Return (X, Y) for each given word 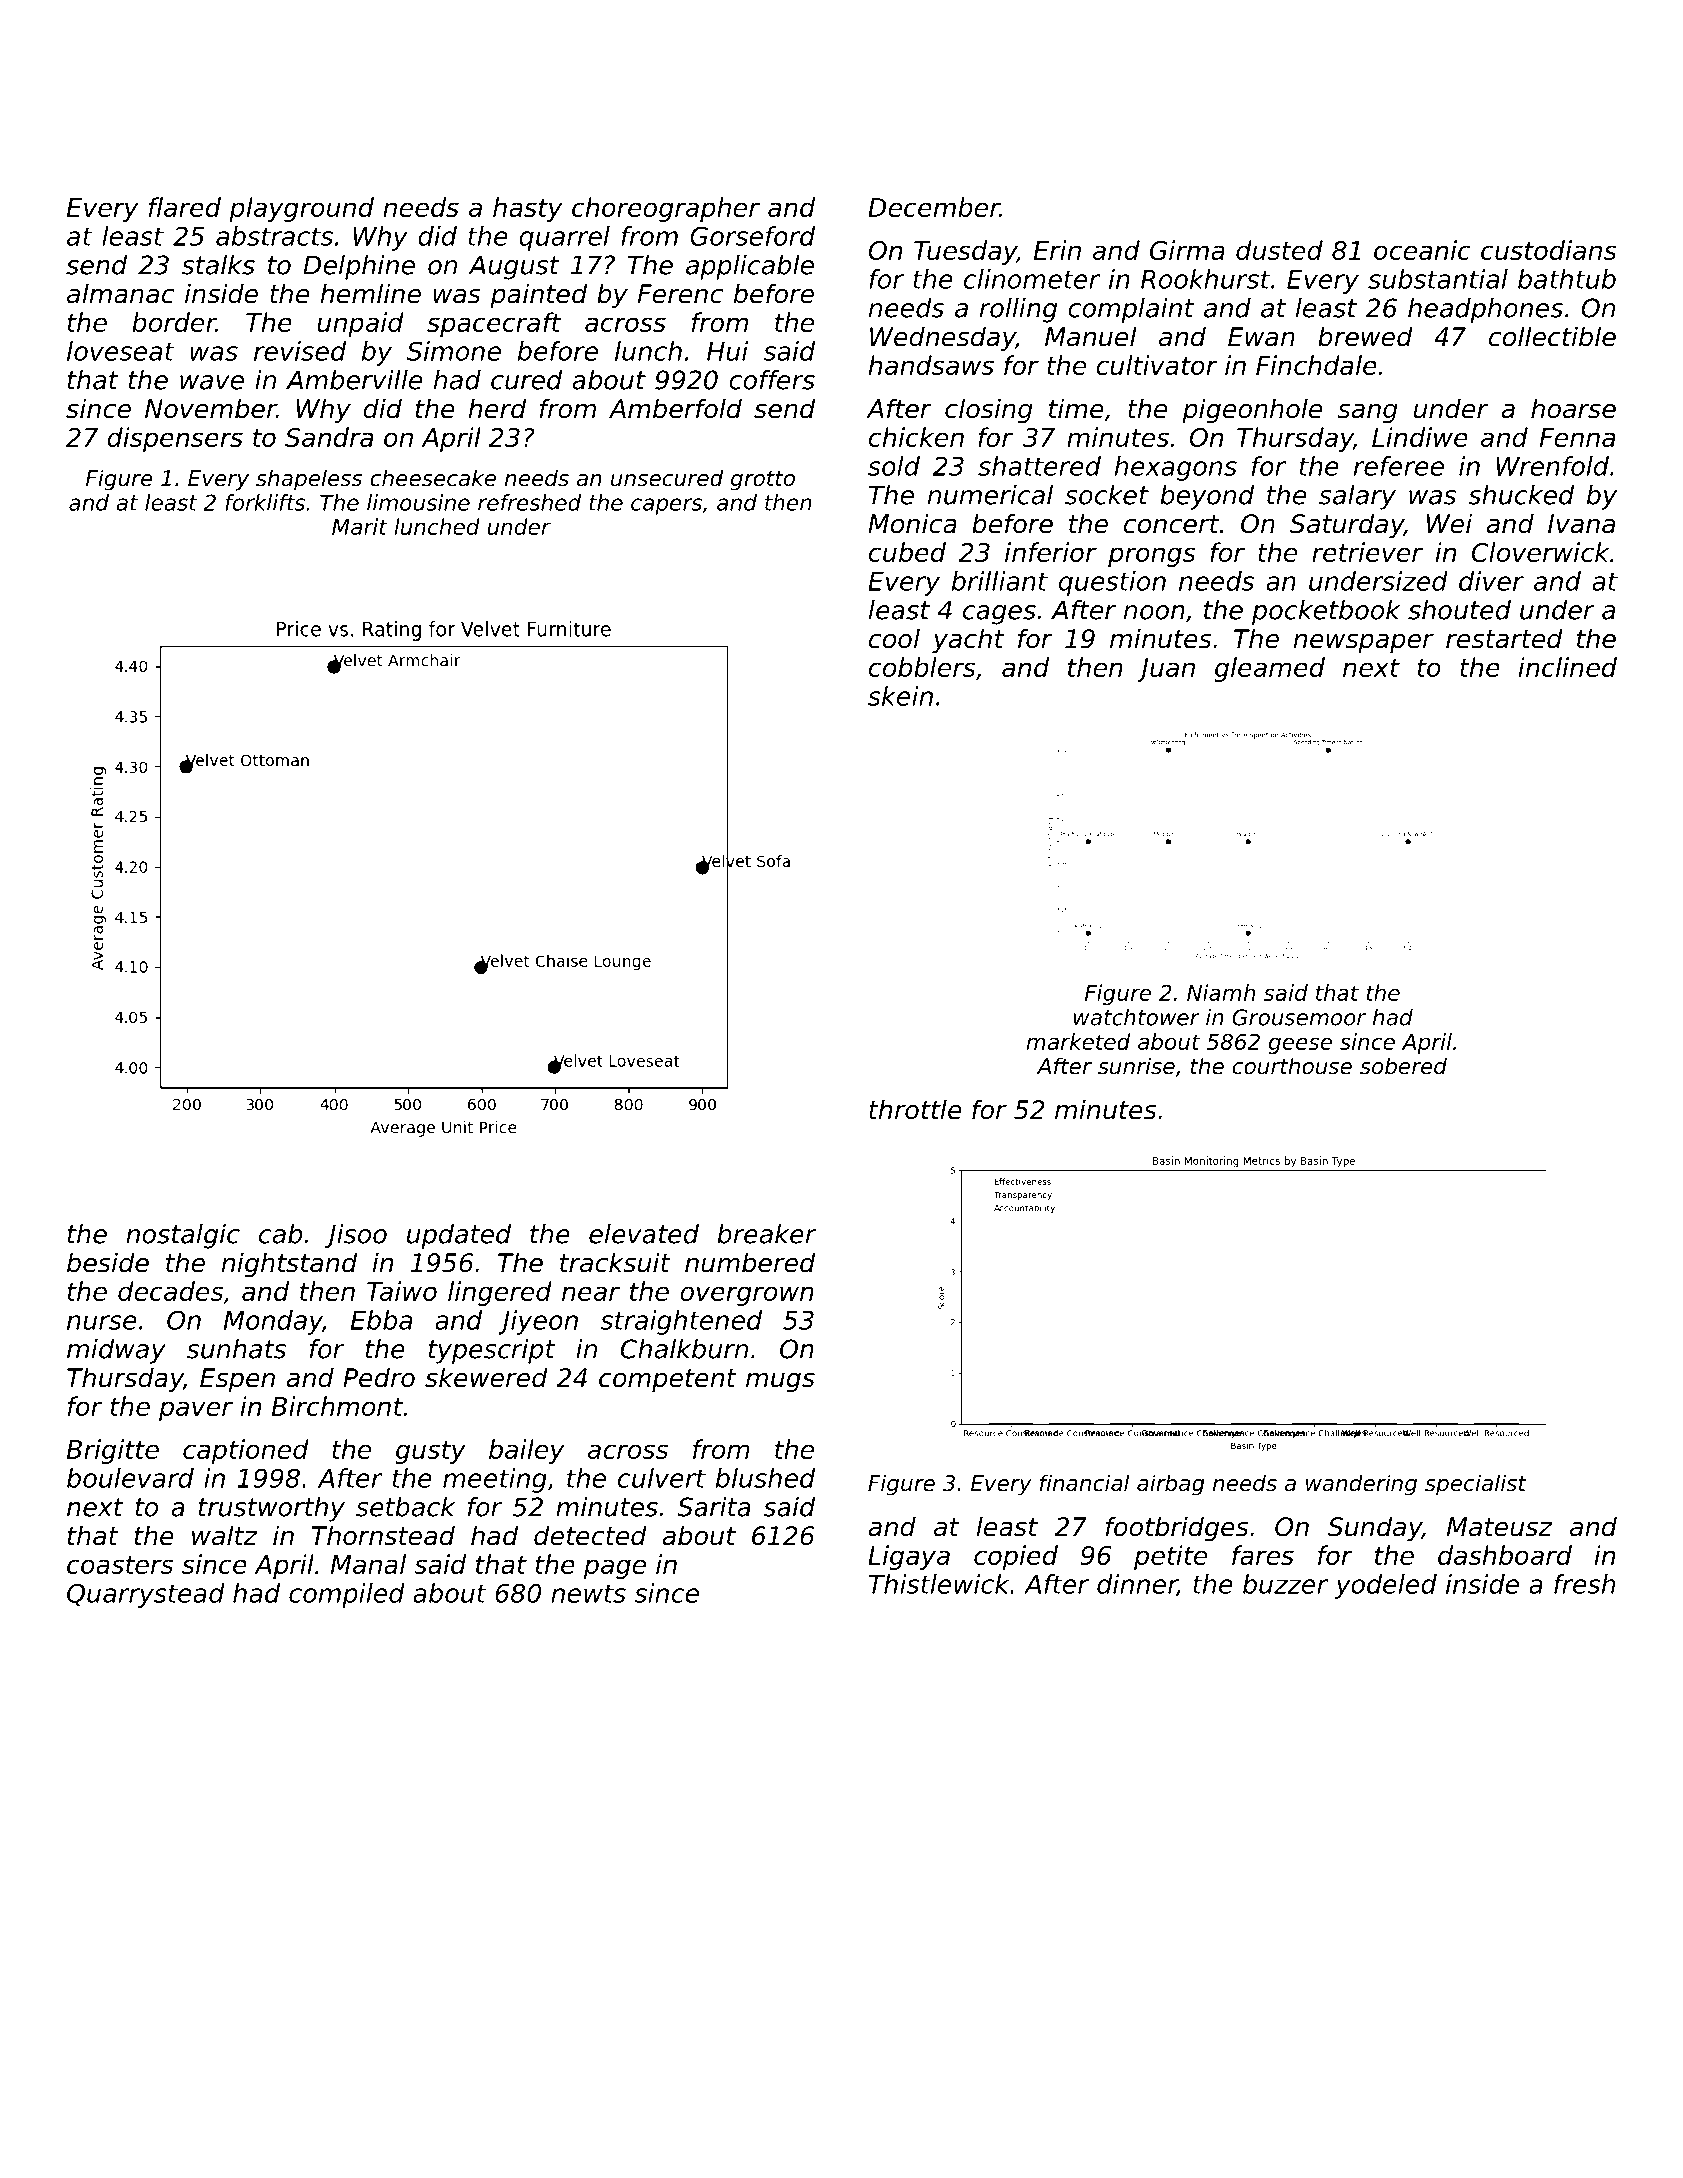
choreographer (666, 209)
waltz (224, 1535)
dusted (1279, 250)
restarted (1504, 638)
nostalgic (183, 1236)
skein (900, 696)
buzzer (1285, 1584)
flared (185, 207)
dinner (1137, 1585)
